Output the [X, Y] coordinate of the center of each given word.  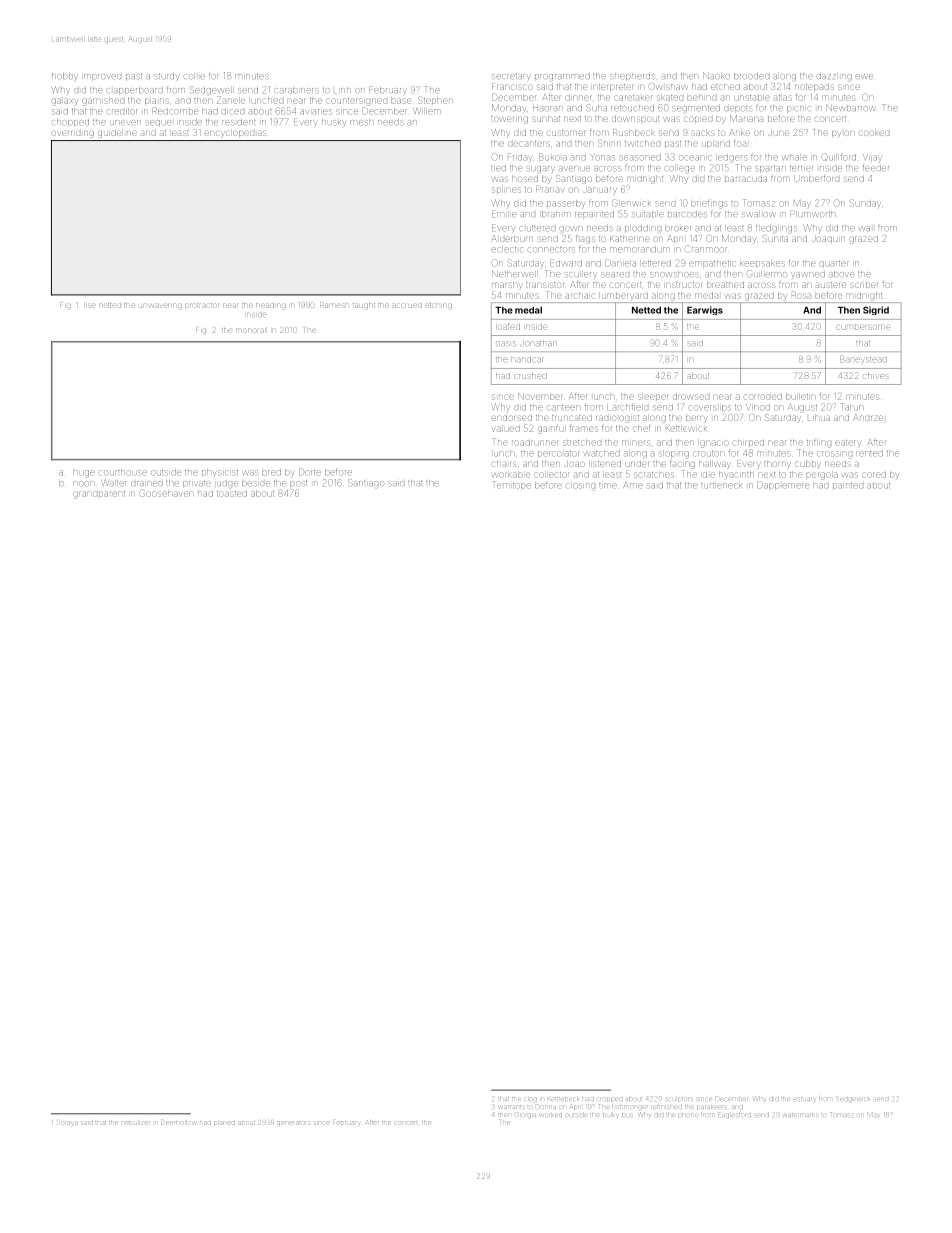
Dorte [310, 472]
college [680, 169]
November [540, 396]
